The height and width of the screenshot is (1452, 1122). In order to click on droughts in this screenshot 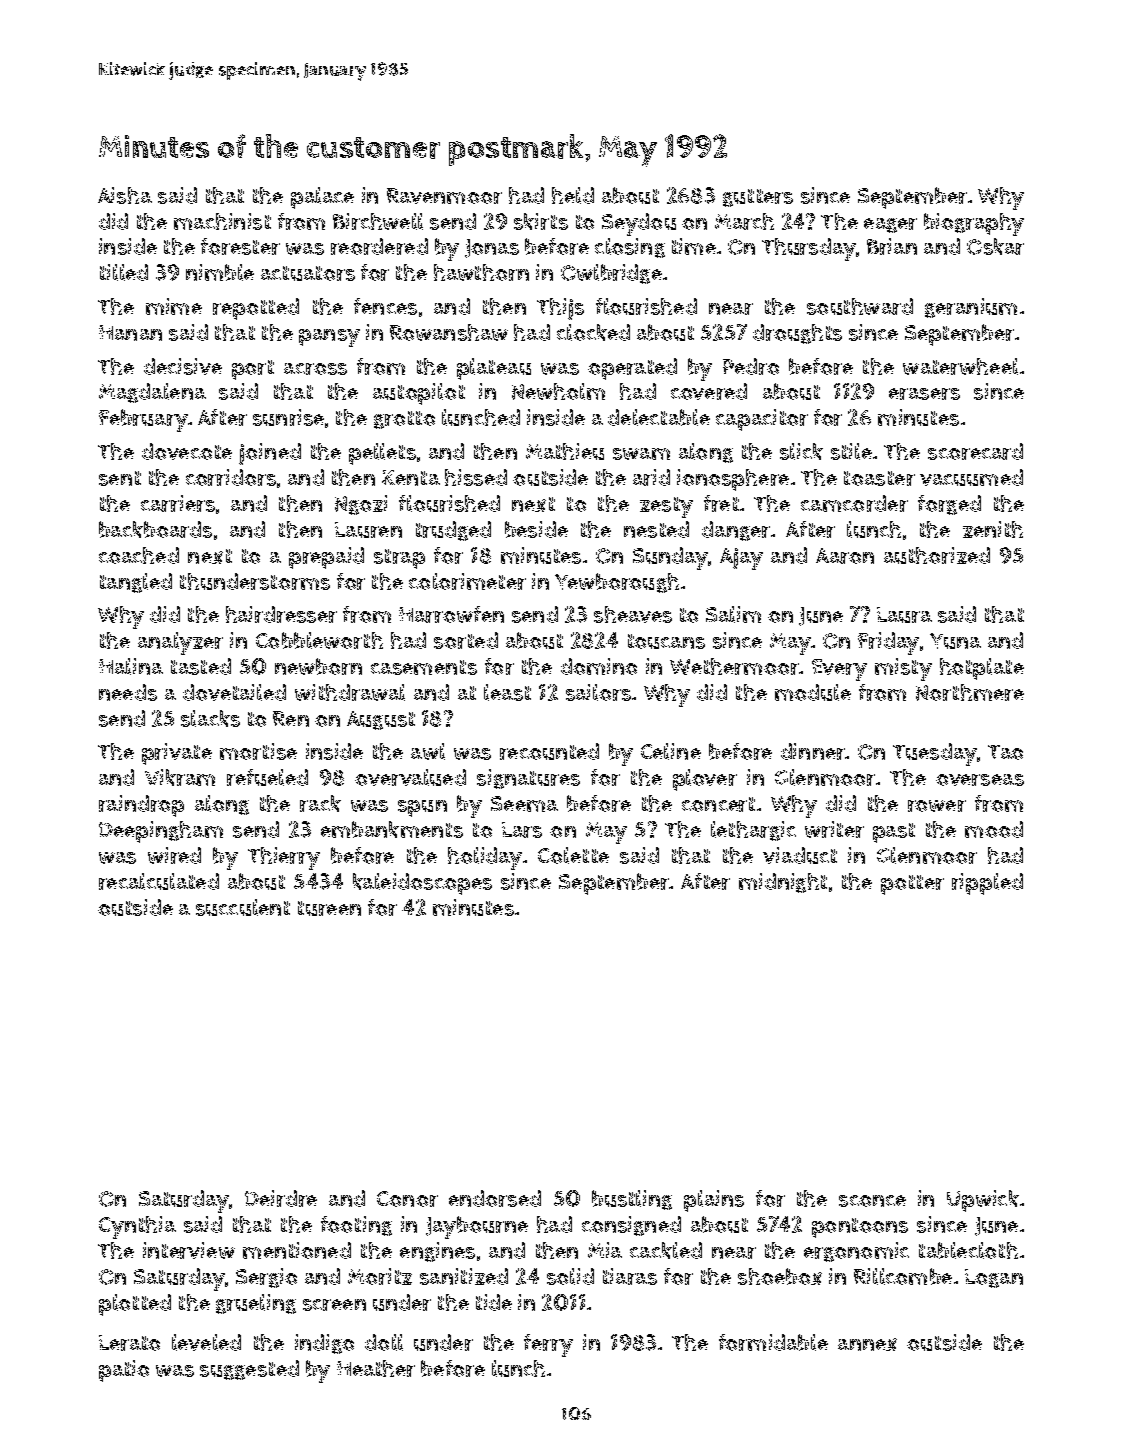, I will do `click(797, 334)`.
